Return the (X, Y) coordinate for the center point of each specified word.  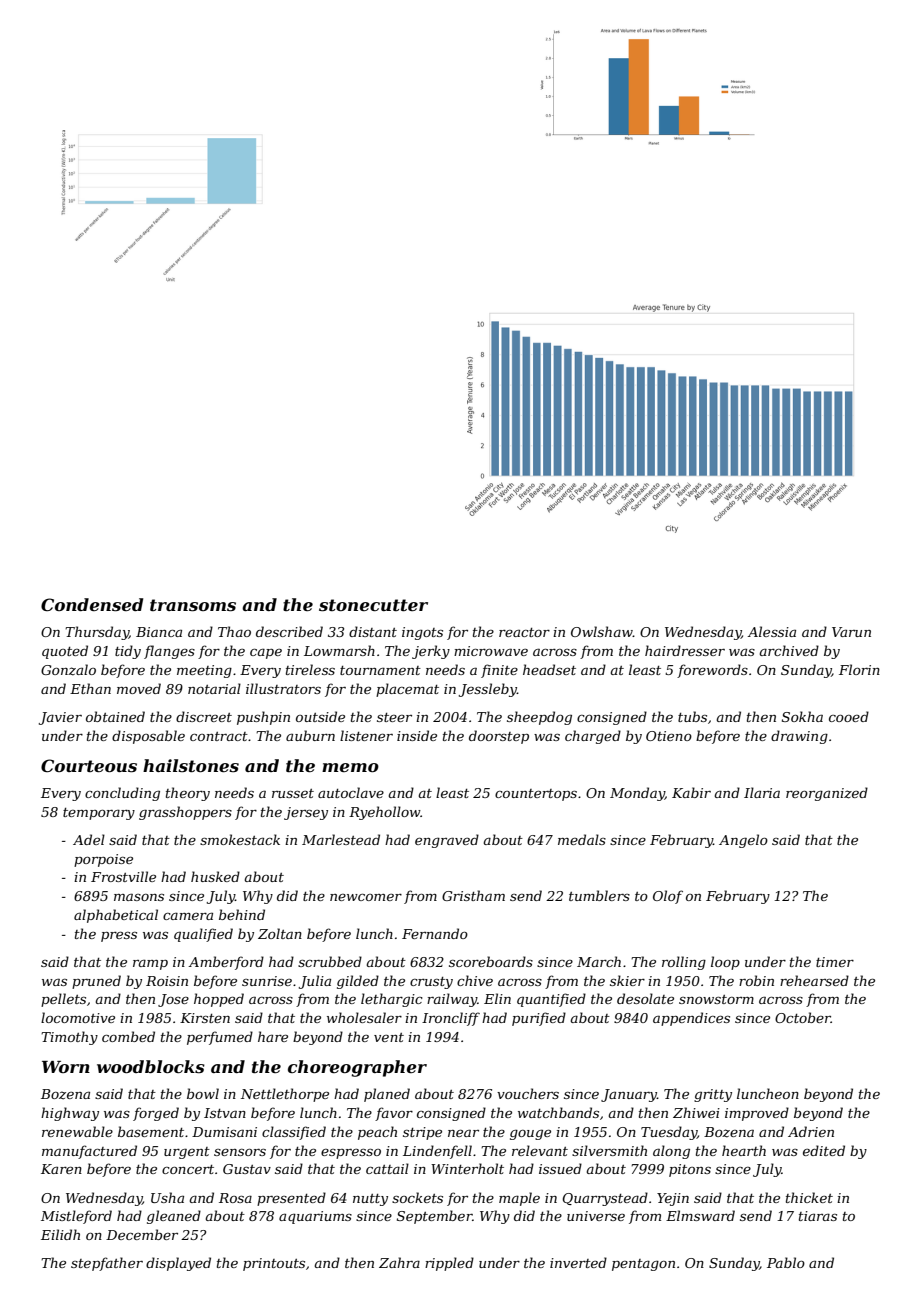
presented (291, 1199)
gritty (713, 1095)
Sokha (802, 716)
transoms (193, 605)
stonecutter (373, 605)
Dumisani (224, 1132)
